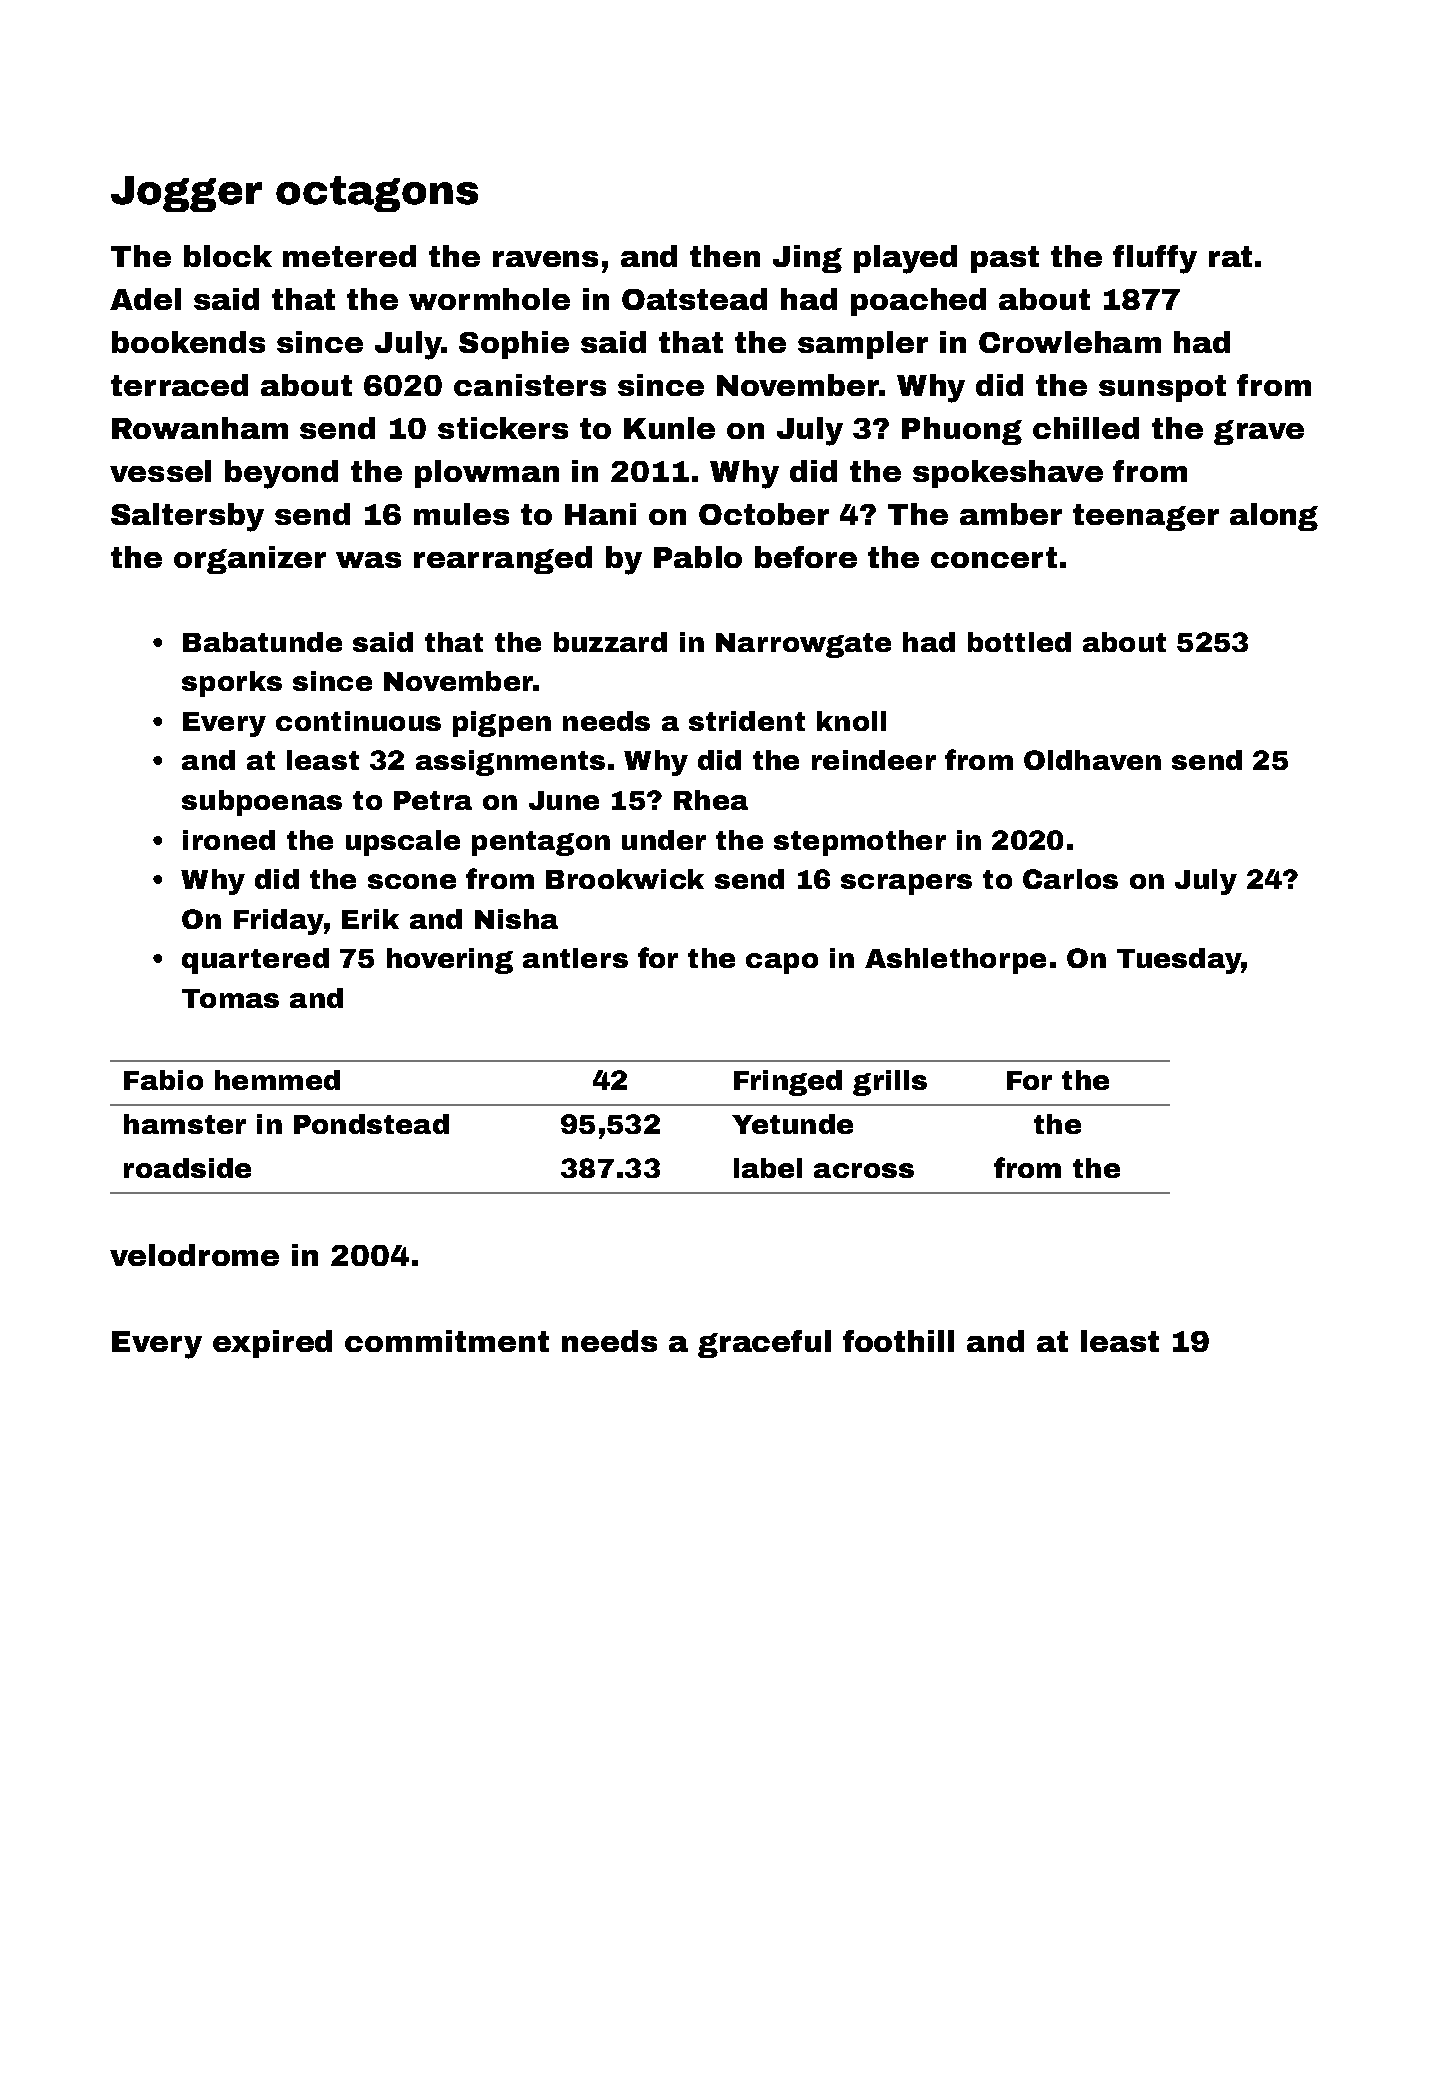 Image resolution: width=1450 pixels, height=2100 pixels. What do you see at coordinates (272, 1344) in the screenshot?
I see `expired` at bounding box center [272, 1344].
